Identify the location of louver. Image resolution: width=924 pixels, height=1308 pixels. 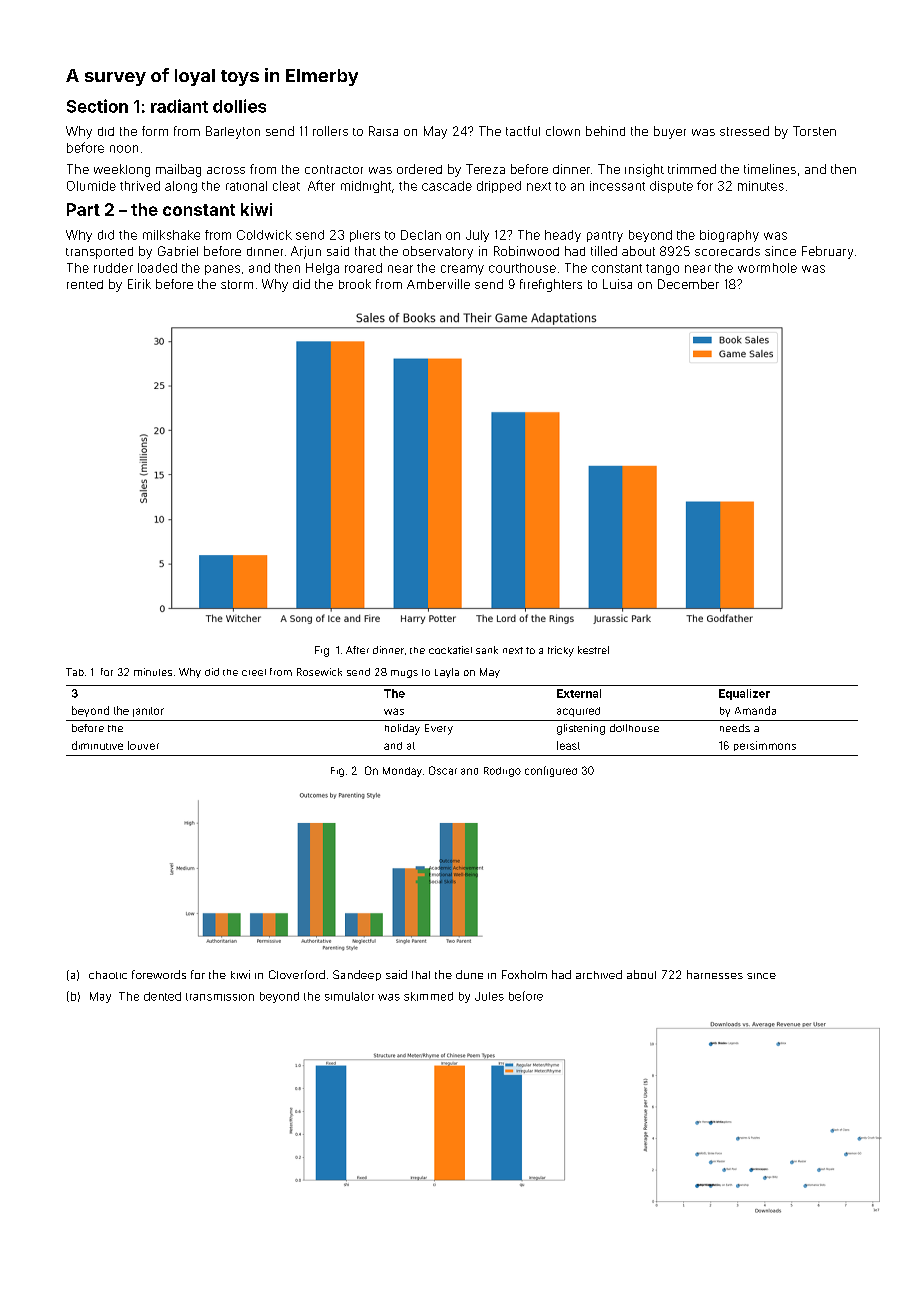
(143, 745).
